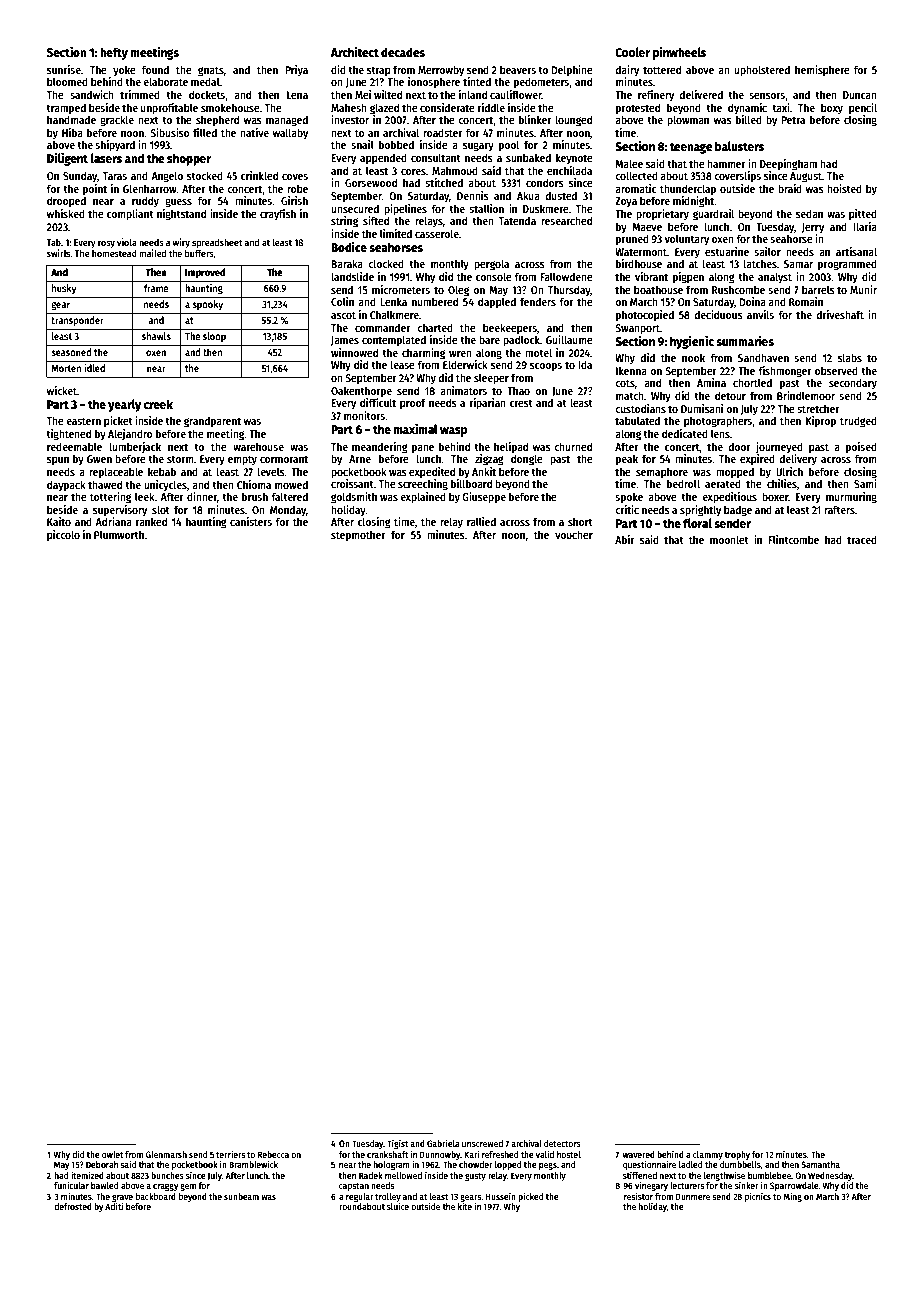 This document has height=1308, width=924. Describe the element at coordinates (230, 1154) in the document. I see `terriers` at that location.
